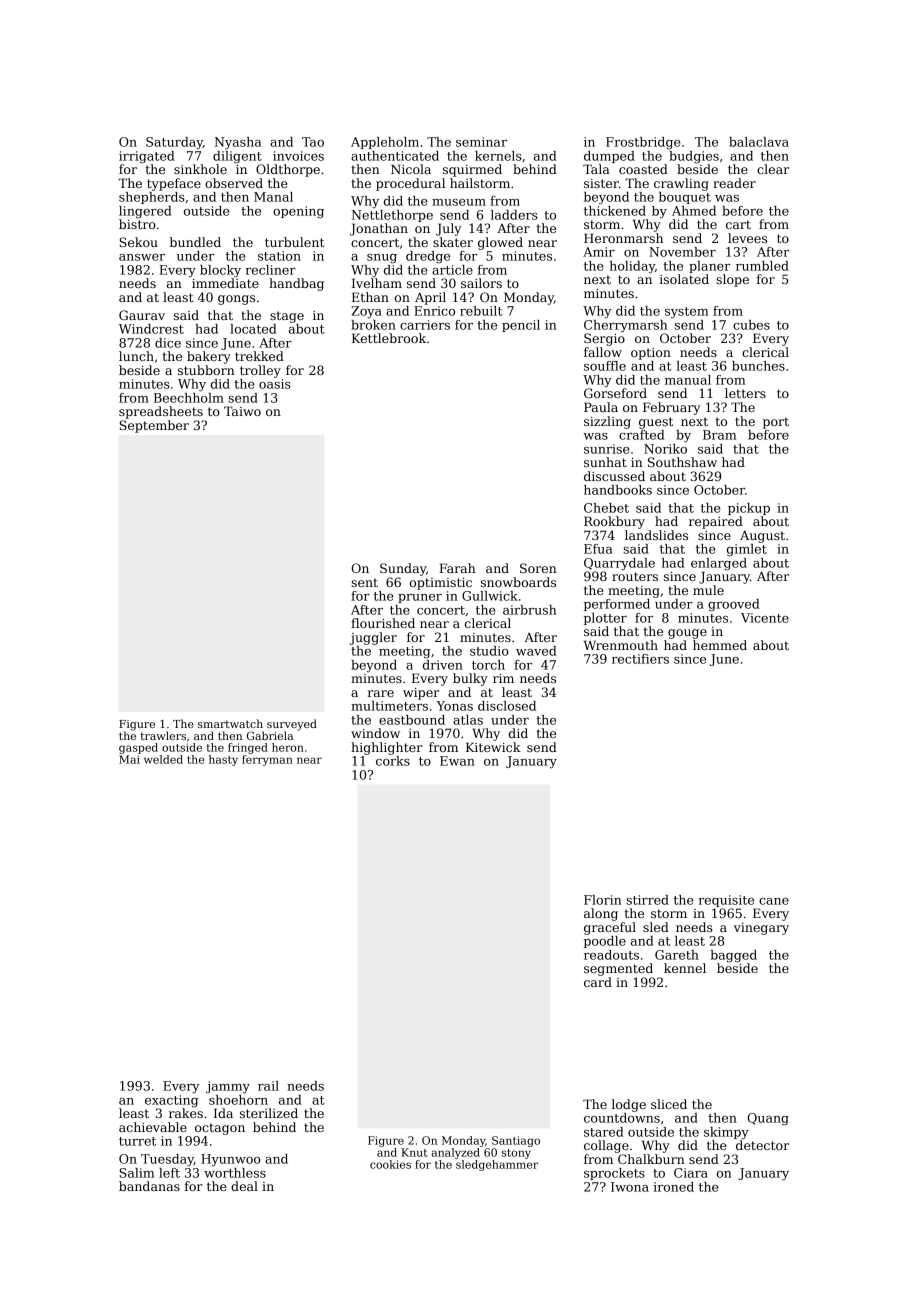 Image resolution: width=908 pixels, height=1316 pixels. I want to click on February, so click(671, 408).
